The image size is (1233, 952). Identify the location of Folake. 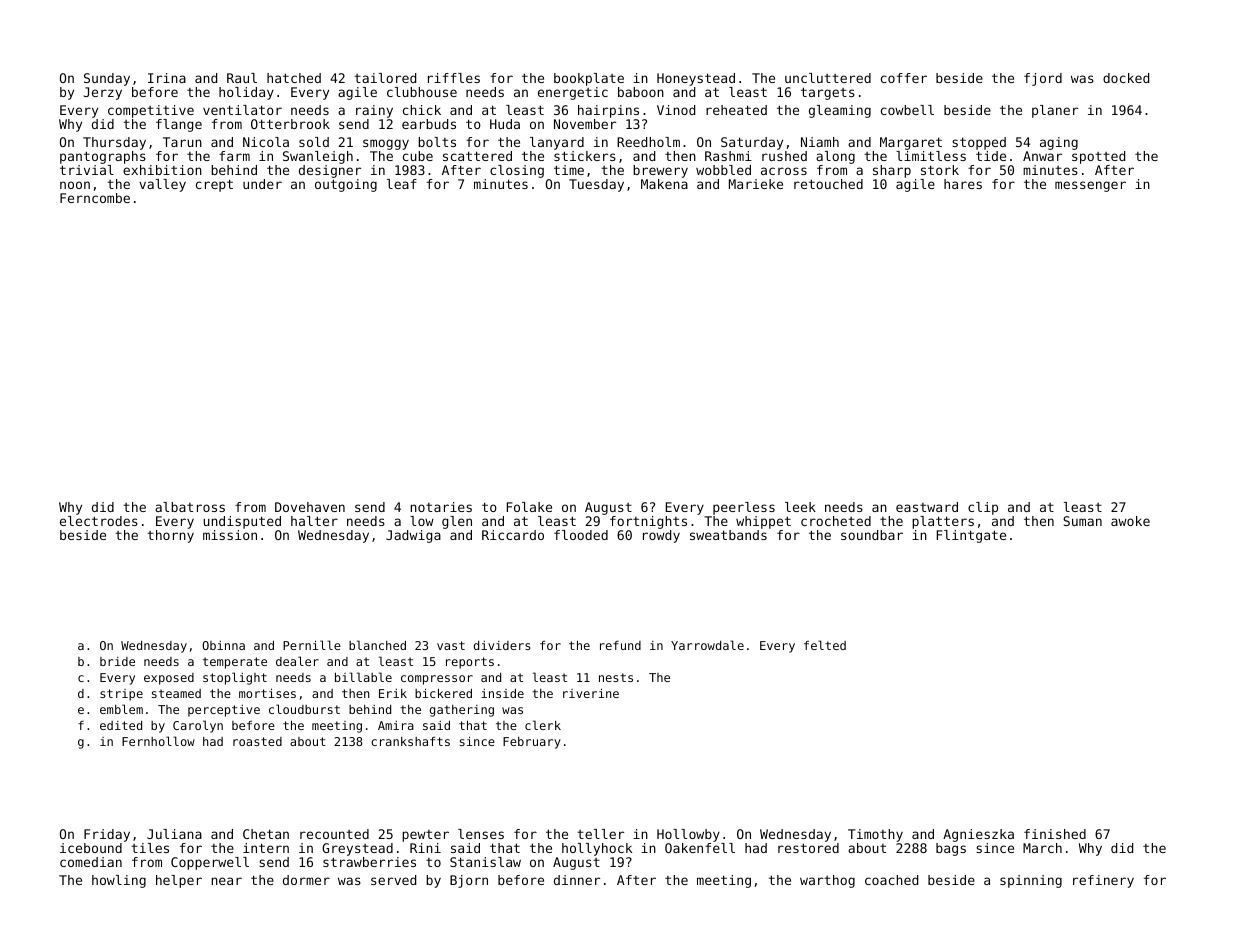
(529, 507).
